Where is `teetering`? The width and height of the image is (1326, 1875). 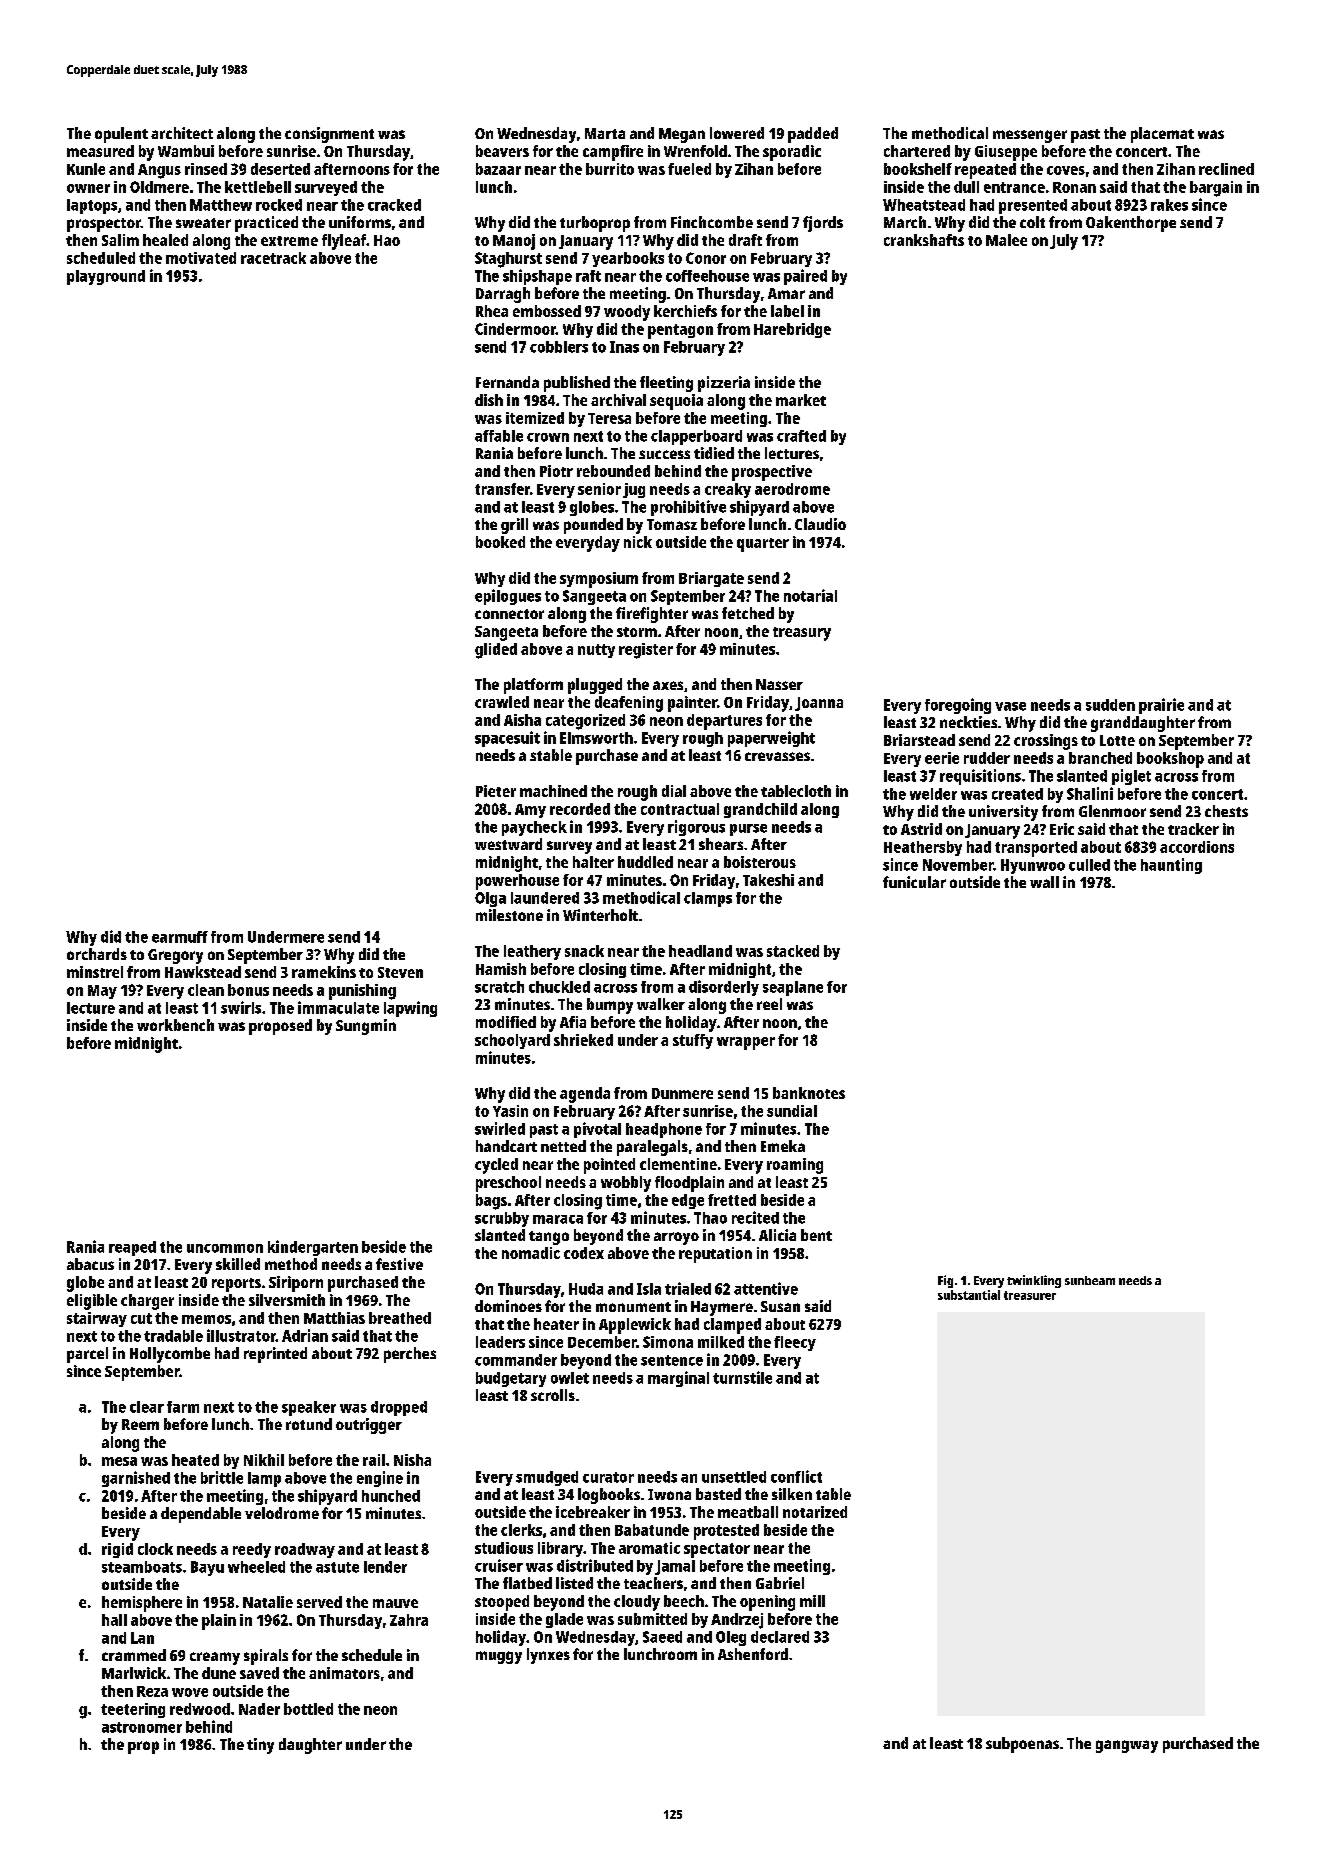
teetering is located at coordinates (133, 1710).
